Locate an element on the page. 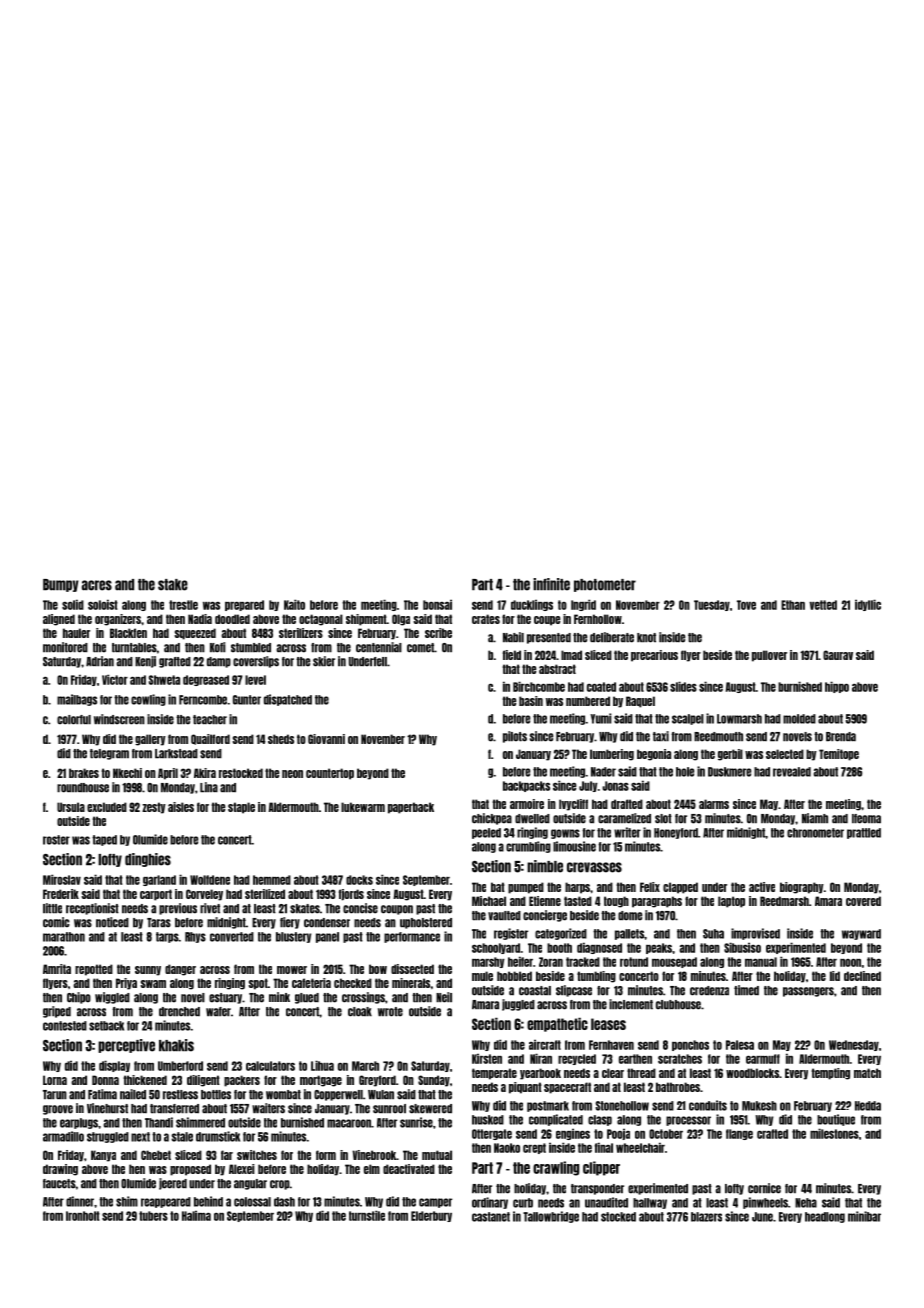 This image has height=1308, width=924. Chipo is located at coordinates (79, 998).
